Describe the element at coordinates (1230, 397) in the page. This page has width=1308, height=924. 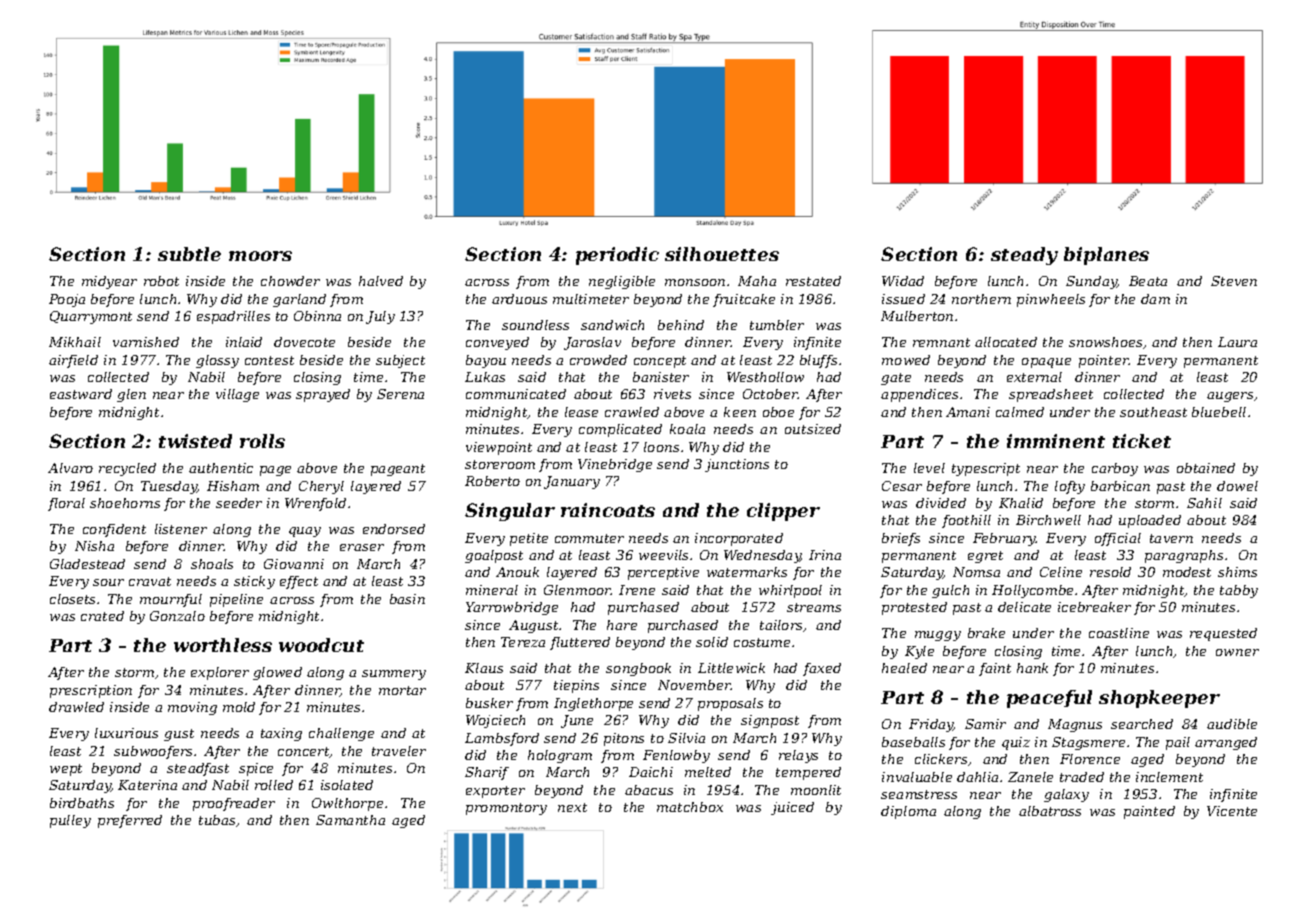
I see `augers` at that location.
